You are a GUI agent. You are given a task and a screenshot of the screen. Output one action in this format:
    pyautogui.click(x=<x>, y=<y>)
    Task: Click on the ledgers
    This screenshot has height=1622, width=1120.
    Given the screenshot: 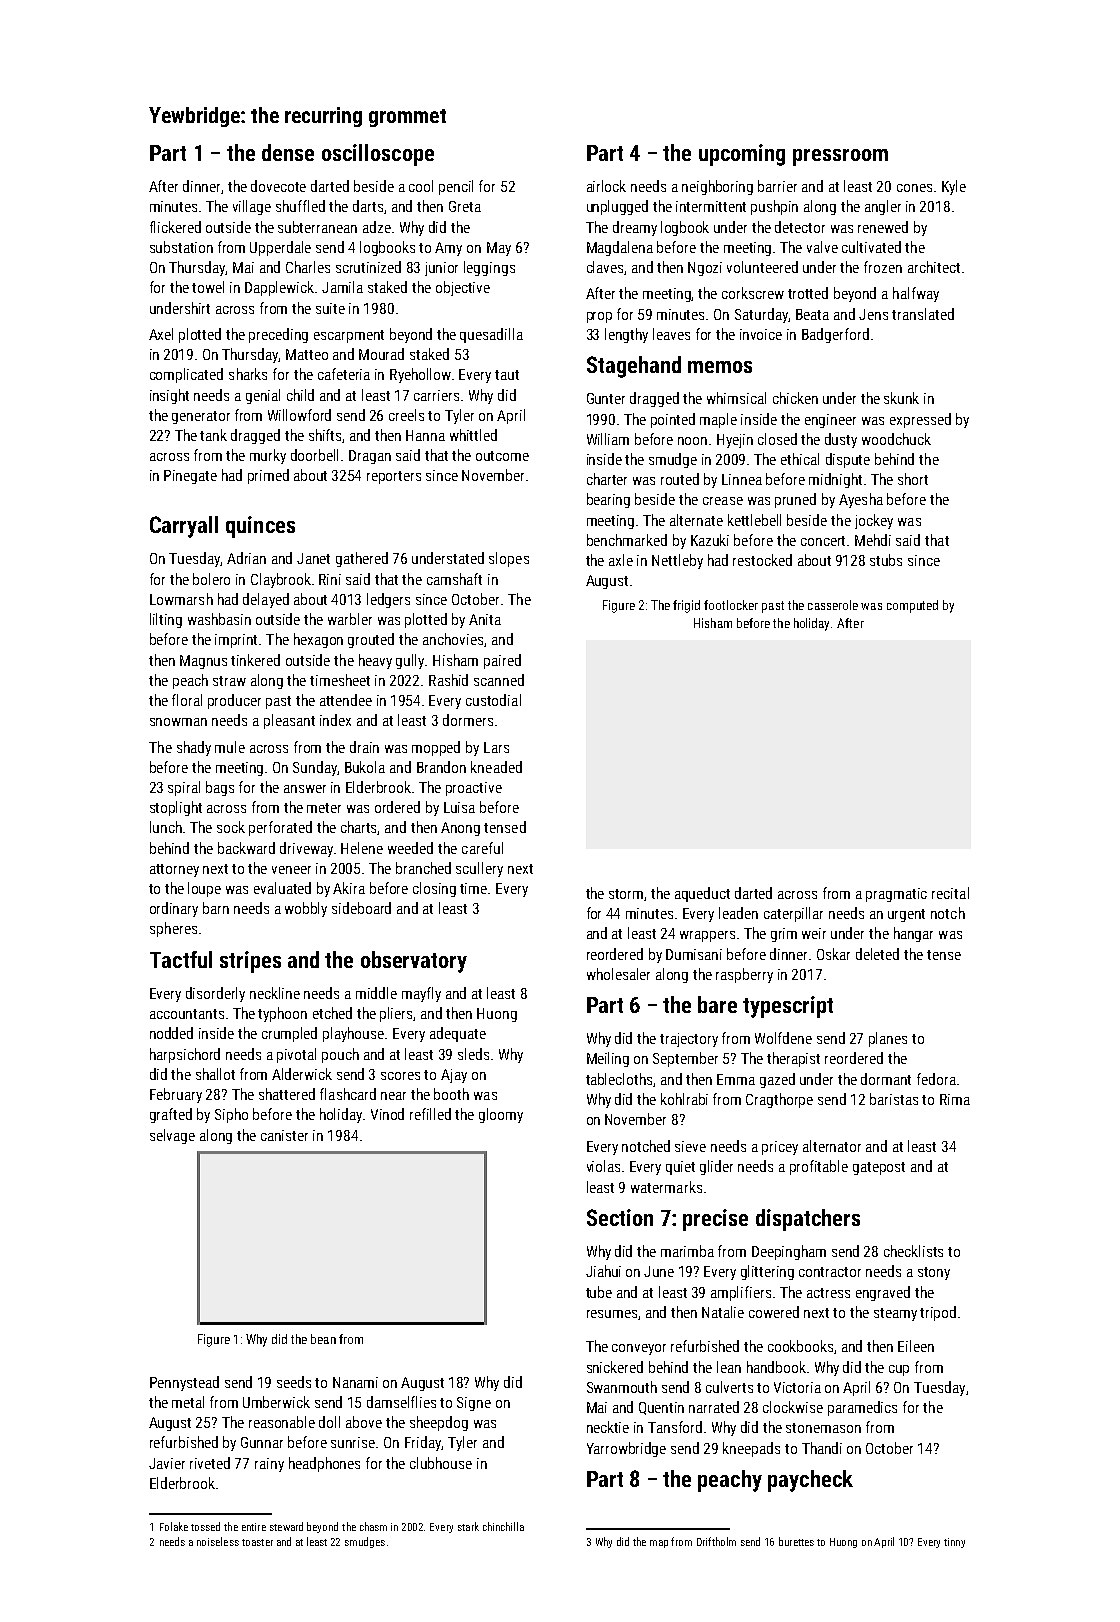 What is the action you would take?
    pyautogui.click(x=388, y=600)
